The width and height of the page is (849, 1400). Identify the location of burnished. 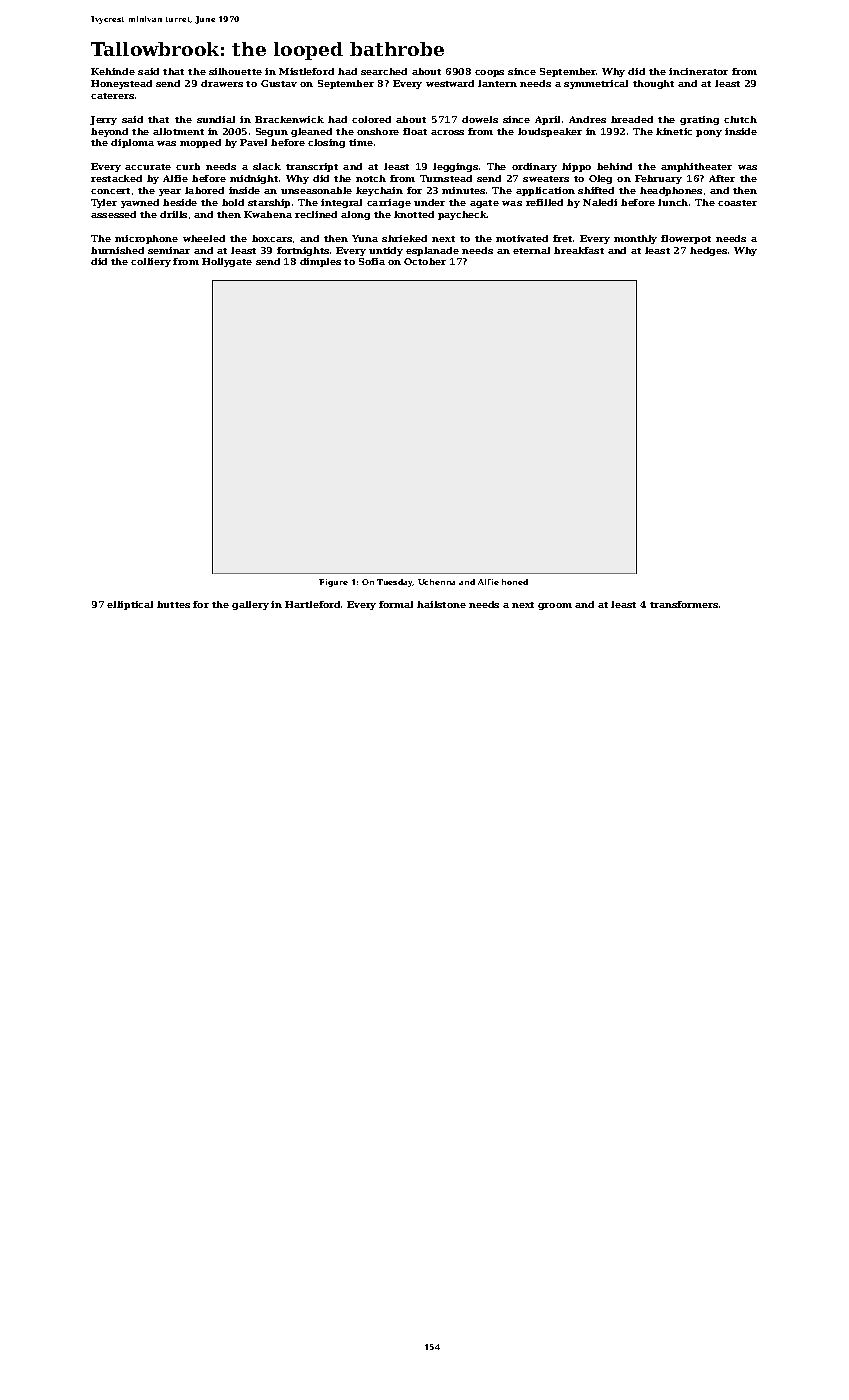
(117, 250).
